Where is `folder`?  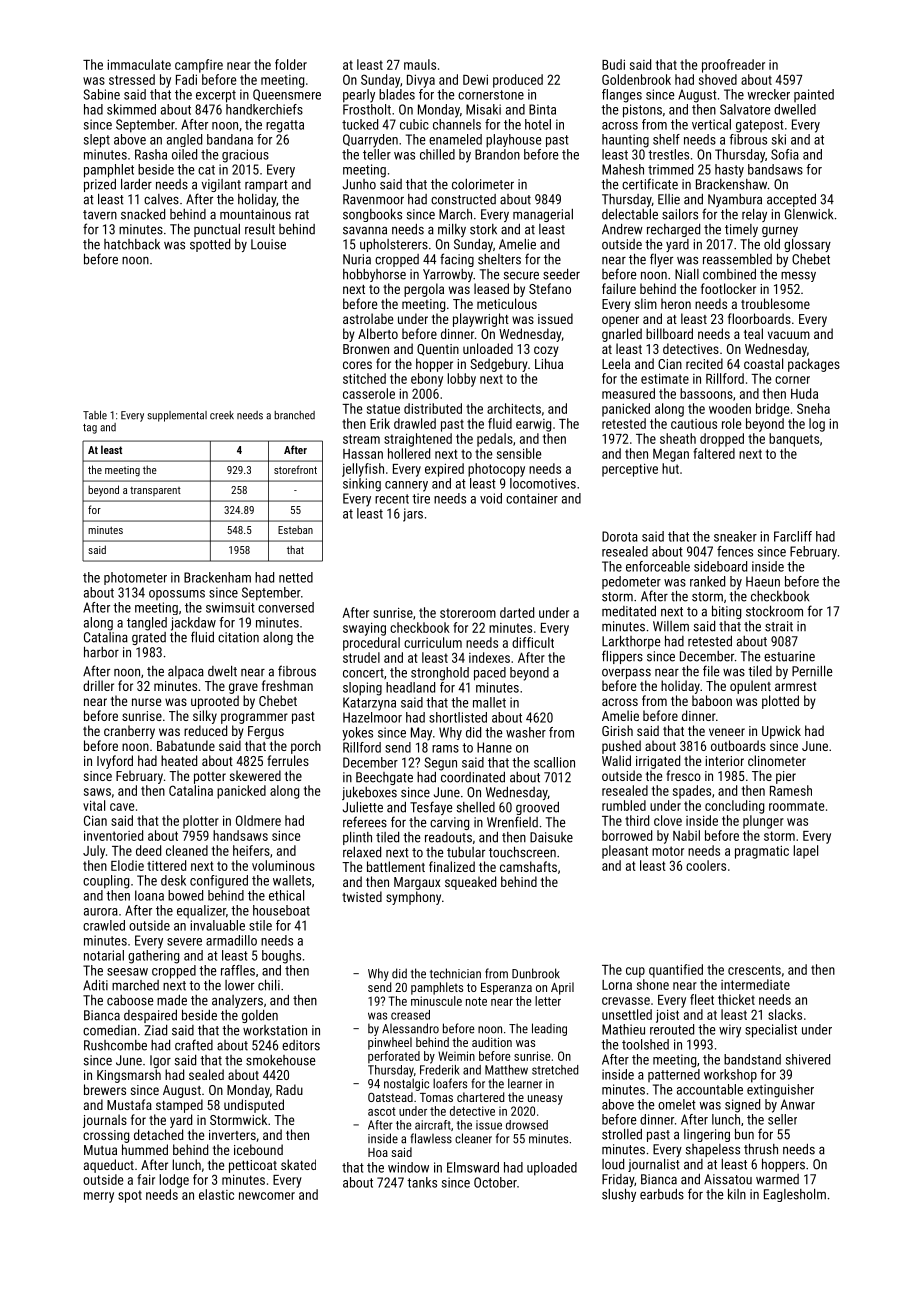
folder is located at coordinates (291, 64).
